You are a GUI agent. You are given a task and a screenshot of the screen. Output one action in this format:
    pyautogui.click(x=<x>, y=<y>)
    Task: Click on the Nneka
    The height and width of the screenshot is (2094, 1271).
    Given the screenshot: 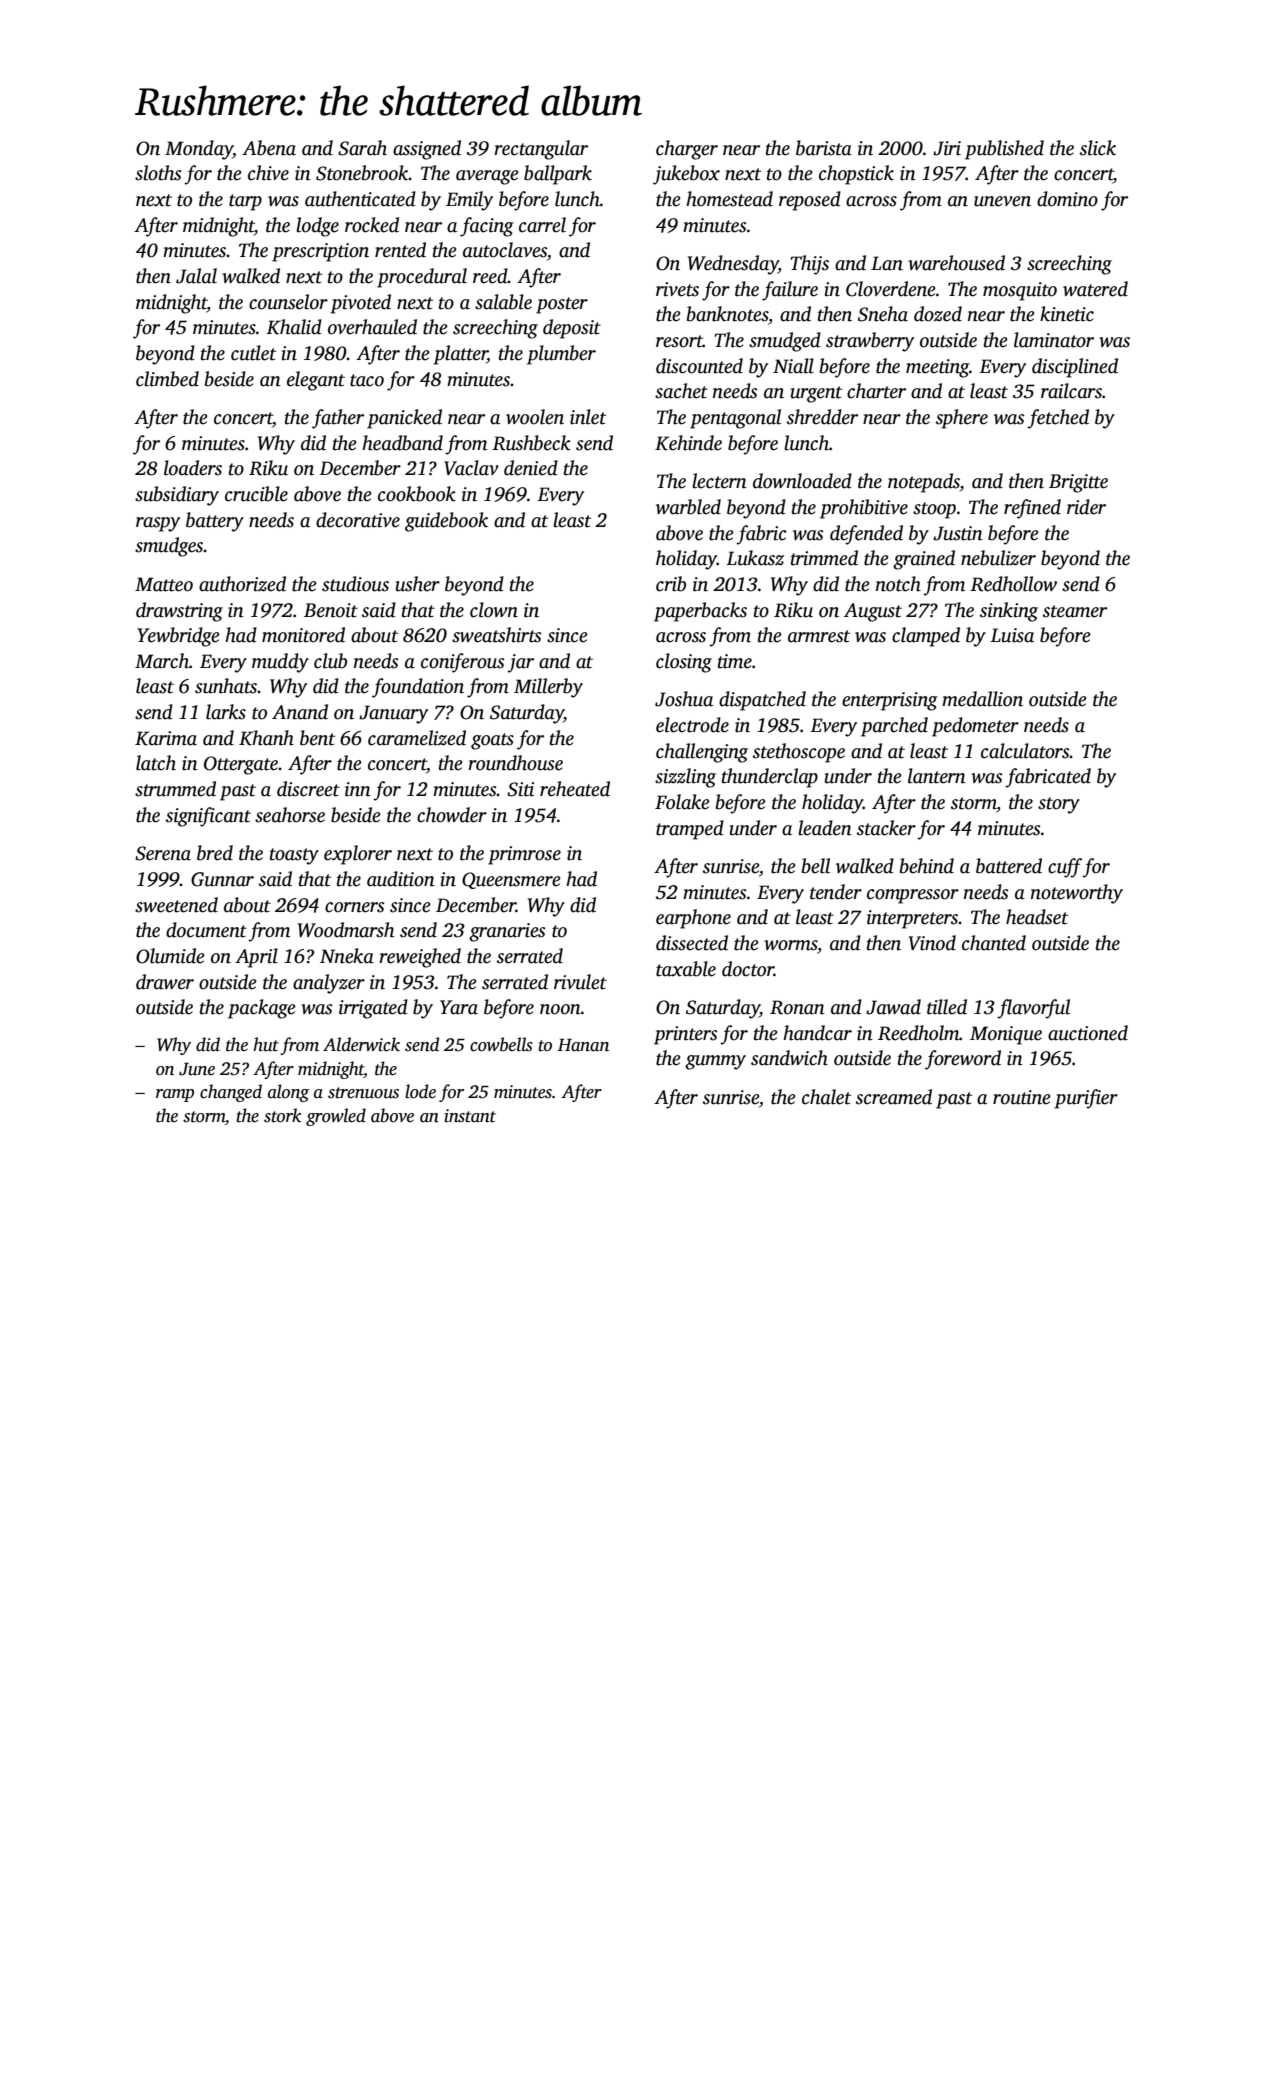 What is the action you would take?
    pyautogui.click(x=347, y=956)
